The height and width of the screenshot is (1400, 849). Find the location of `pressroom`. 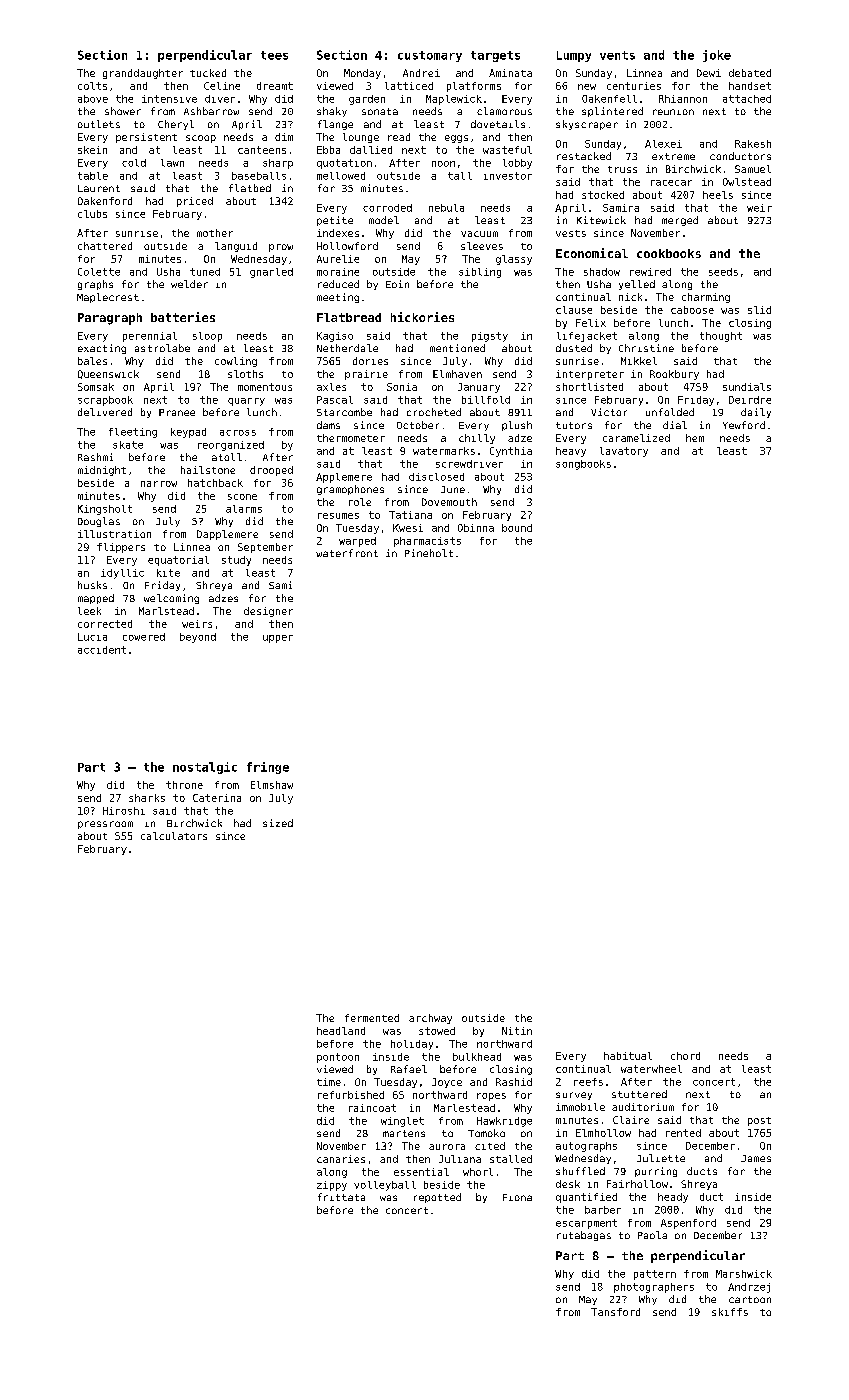

pressroom is located at coordinates (105, 825).
